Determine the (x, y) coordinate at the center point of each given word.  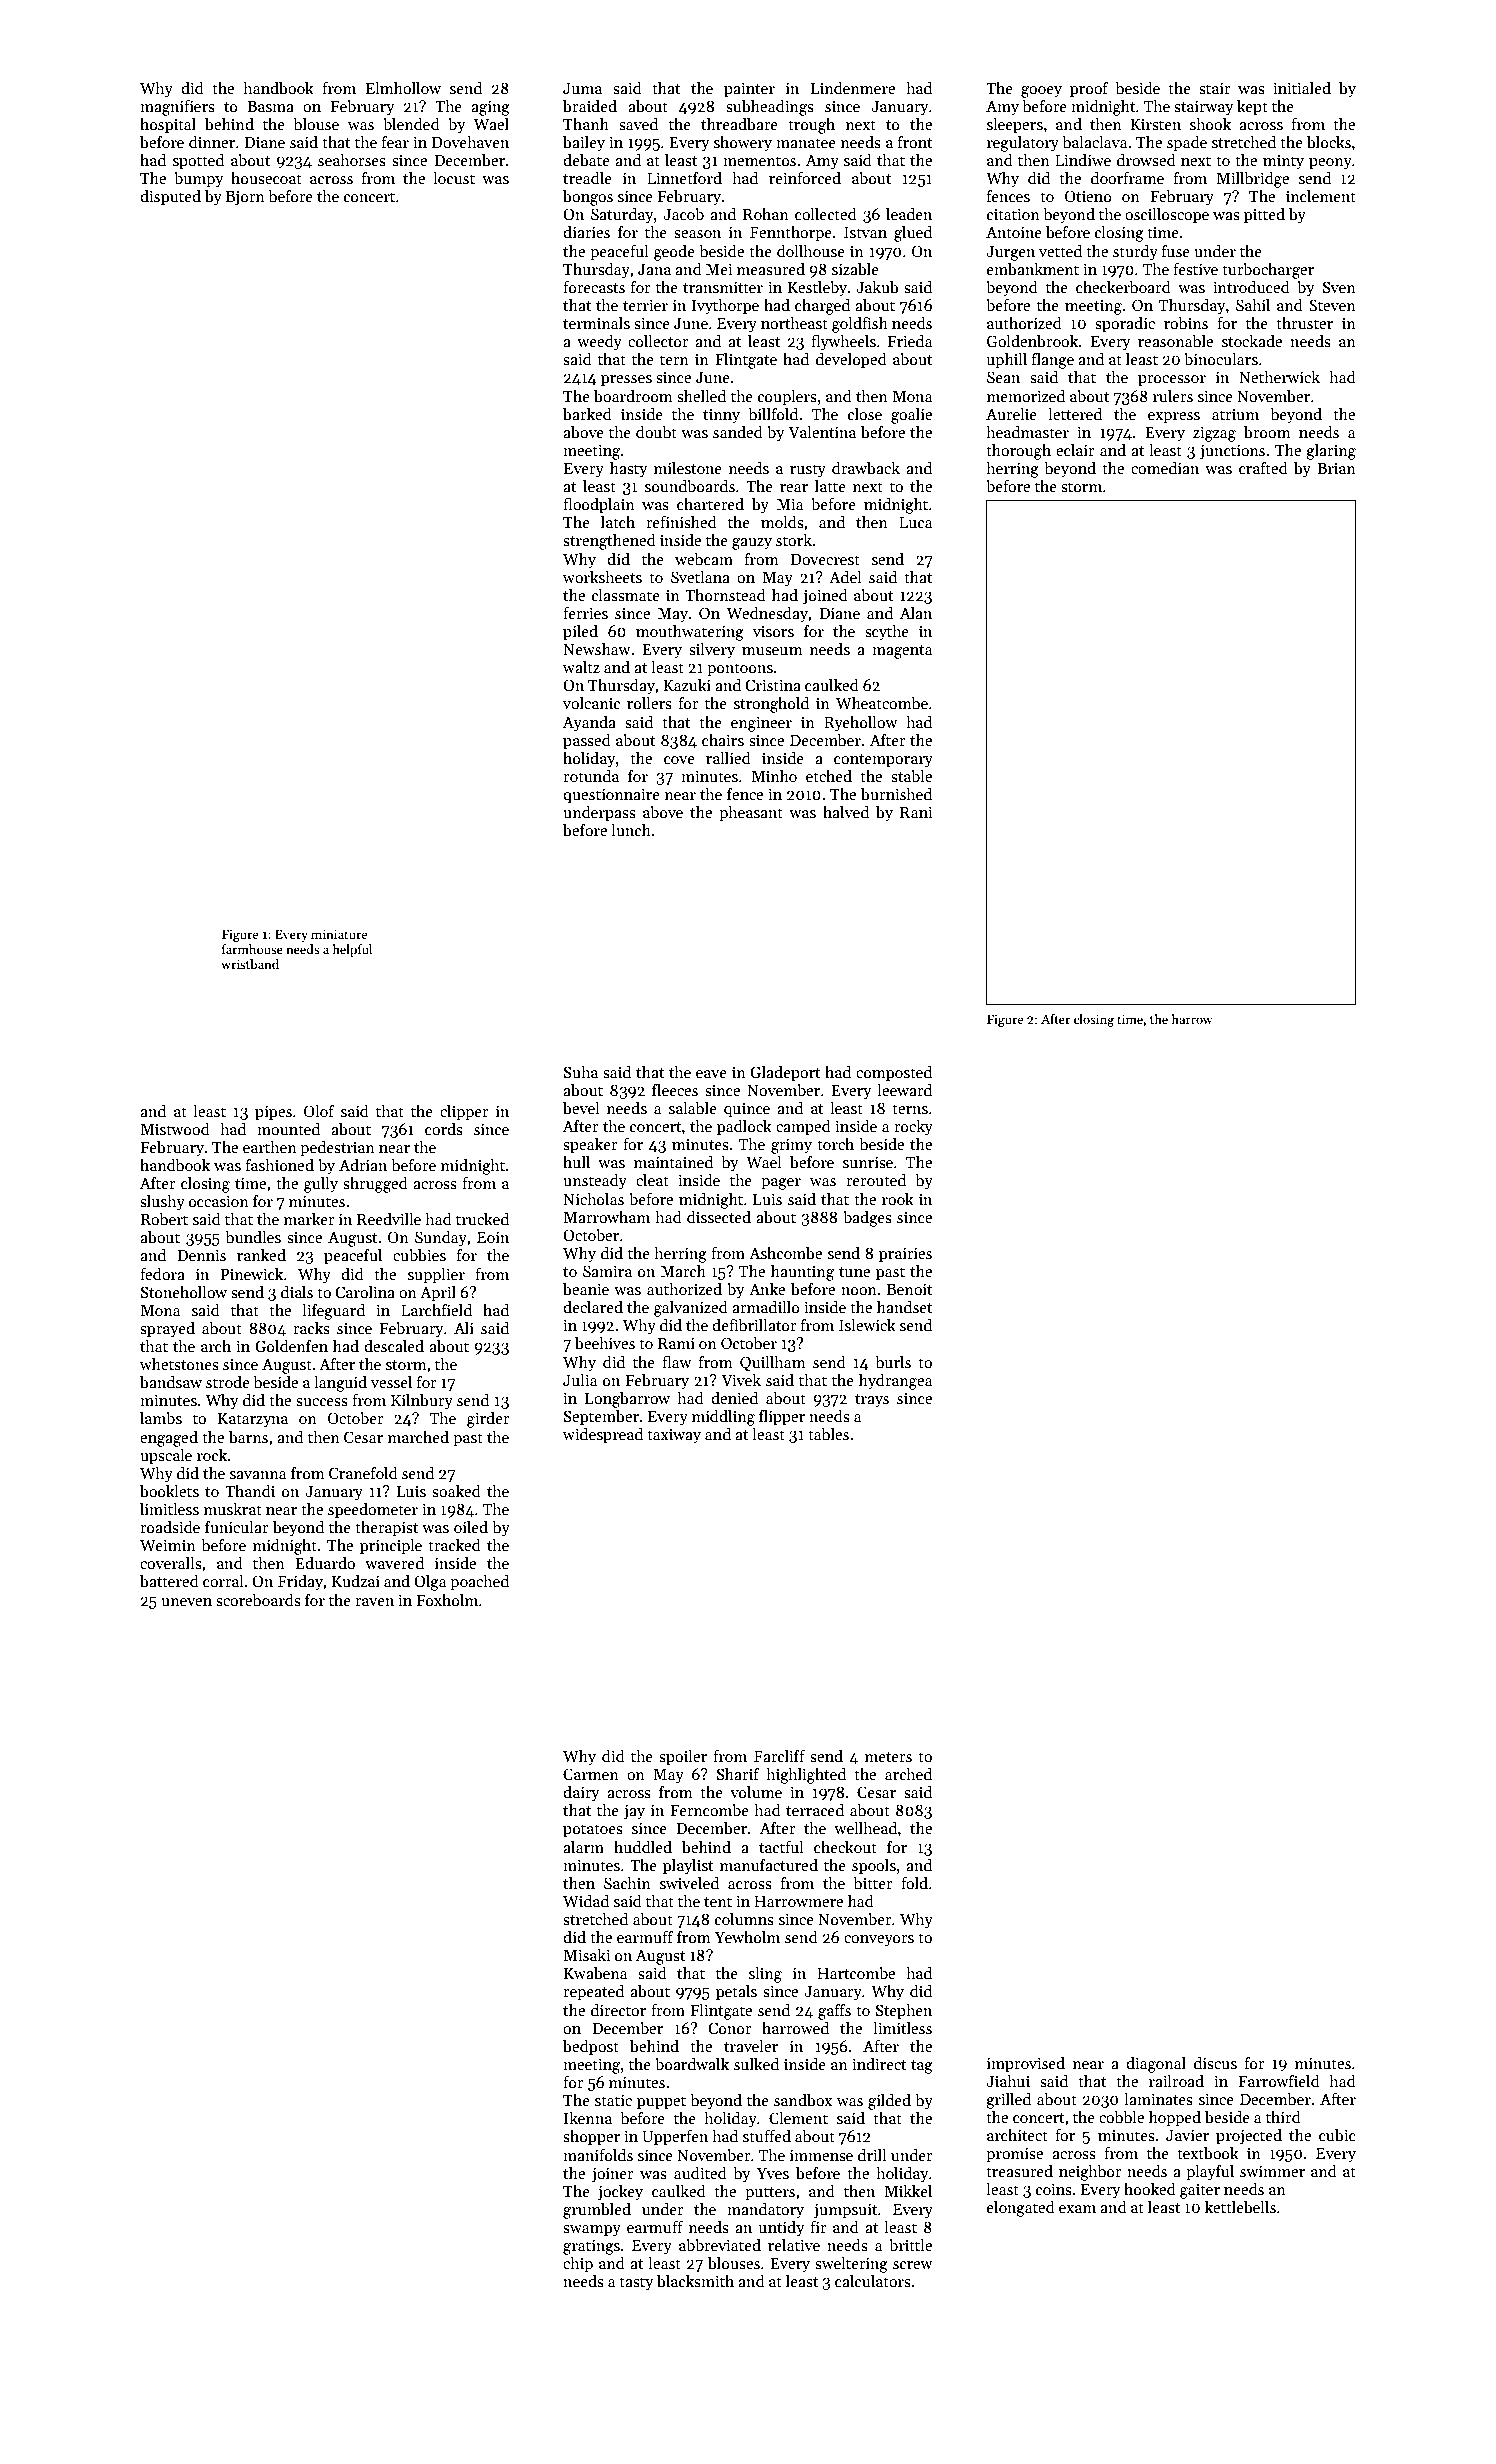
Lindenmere (853, 88)
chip (578, 2265)
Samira (607, 1271)
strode (228, 1382)
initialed (1302, 88)
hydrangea (895, 1382)
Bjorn (245, 198)
